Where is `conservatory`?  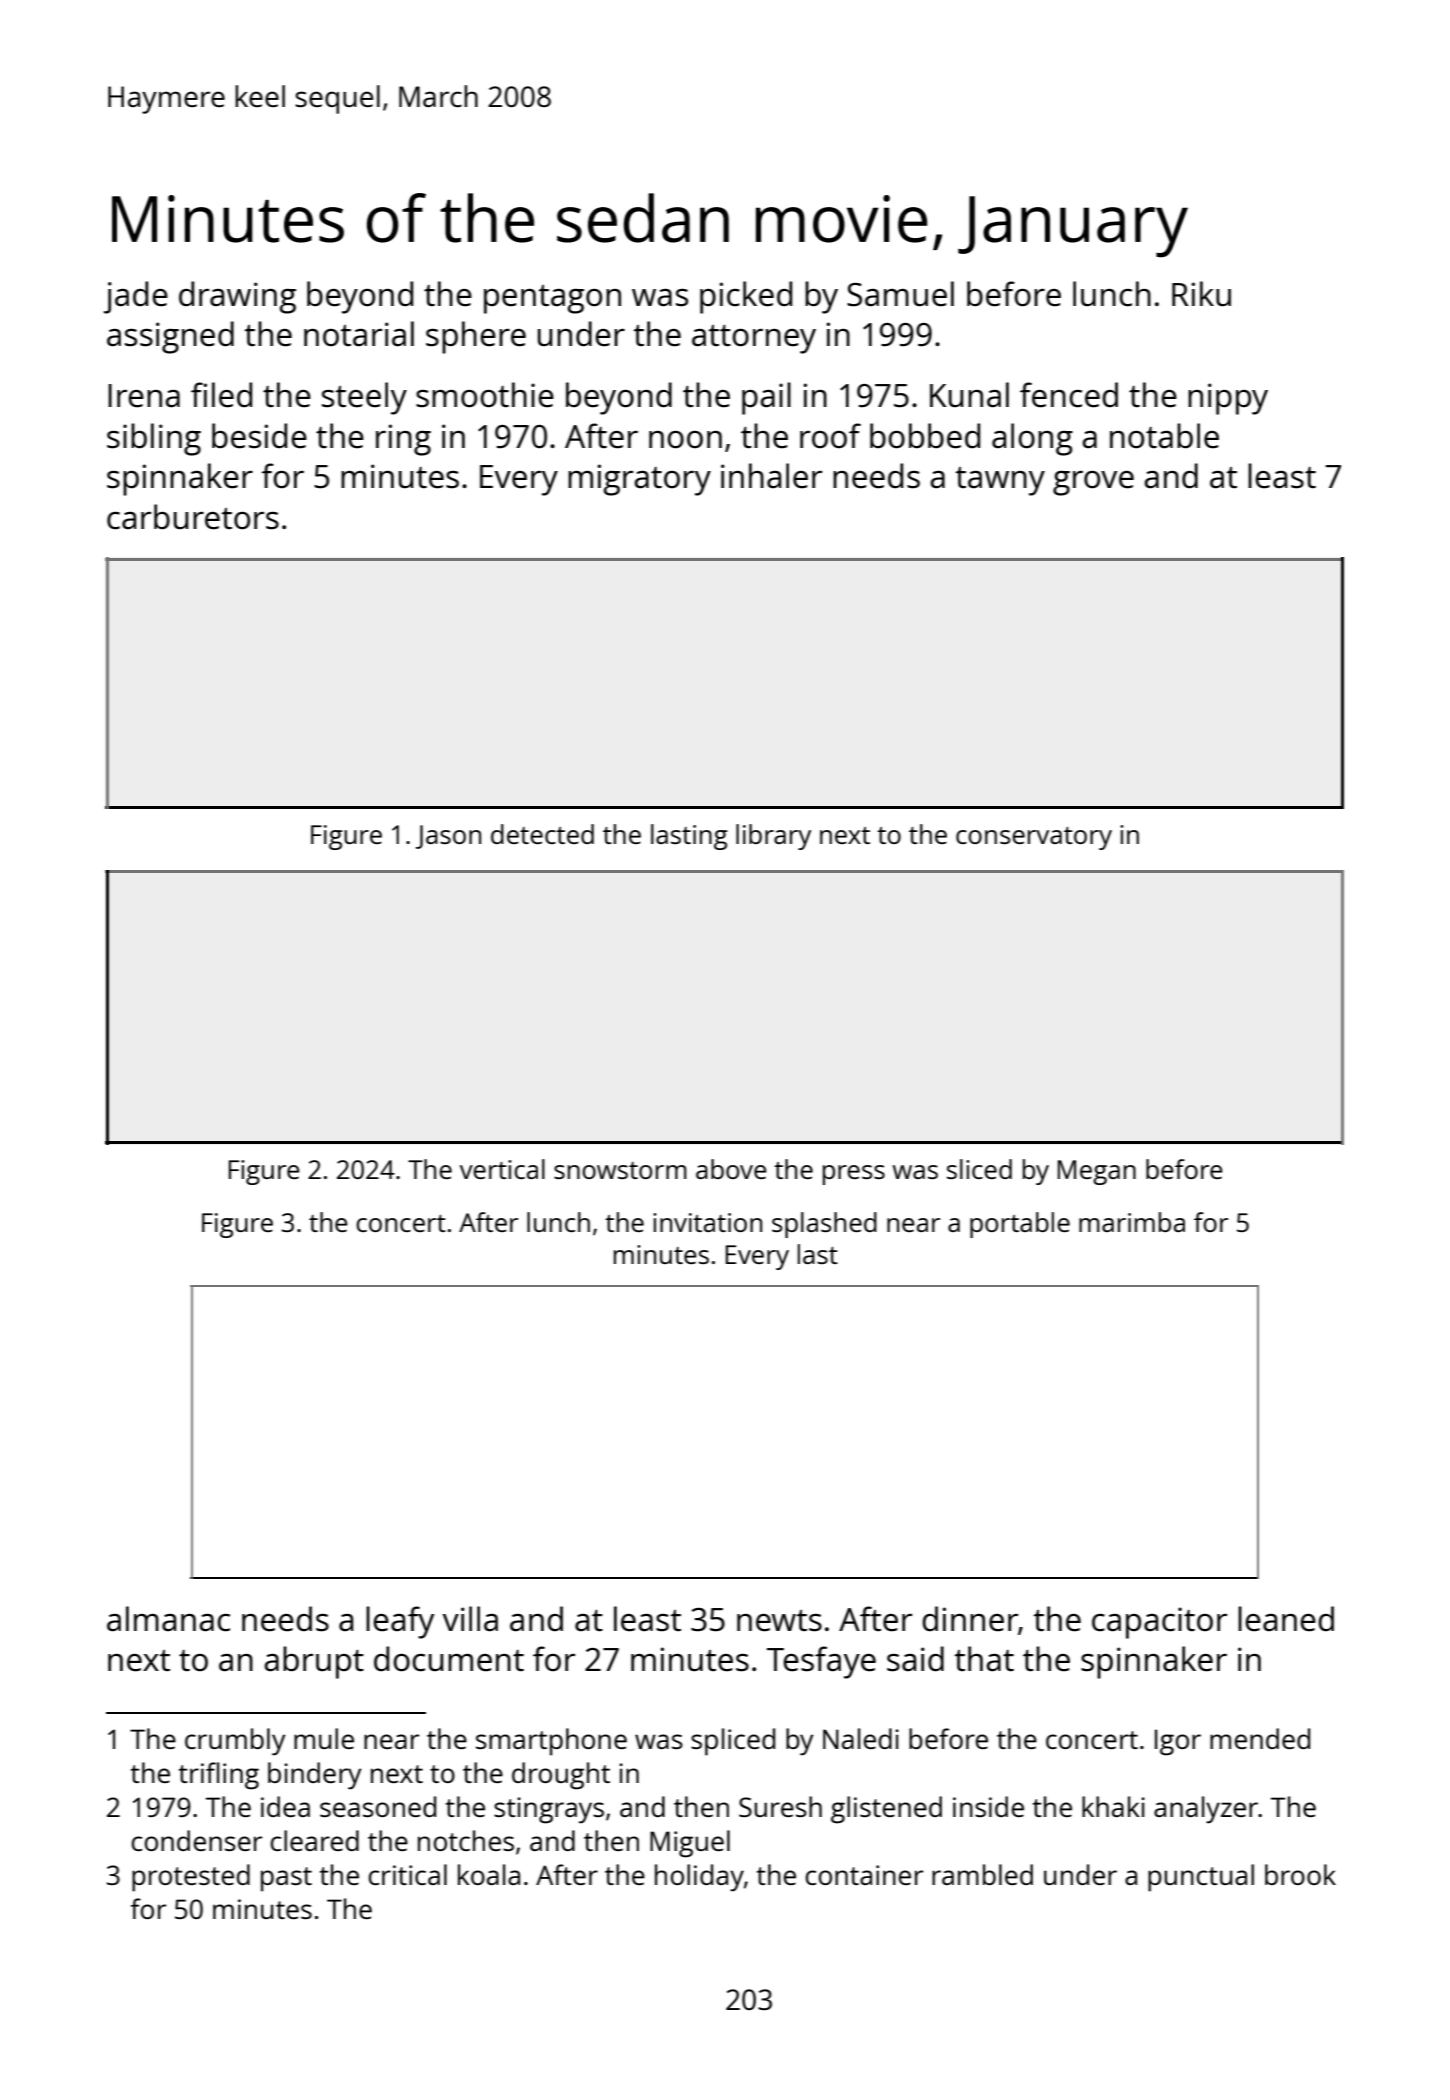
conservatory is located at coordinates (1034, 838).
